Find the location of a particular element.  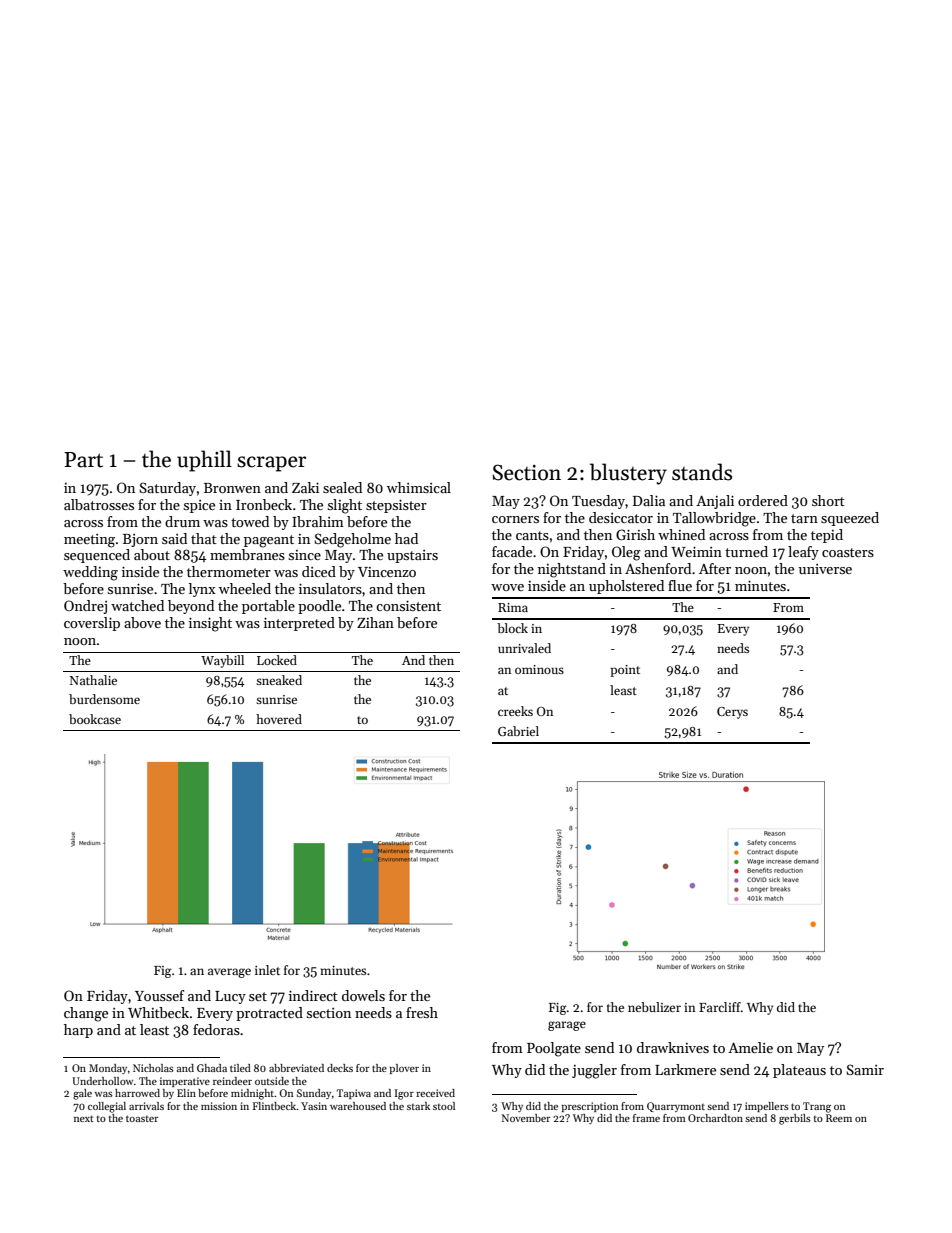

frame is located at coordinates (646, 1118).
